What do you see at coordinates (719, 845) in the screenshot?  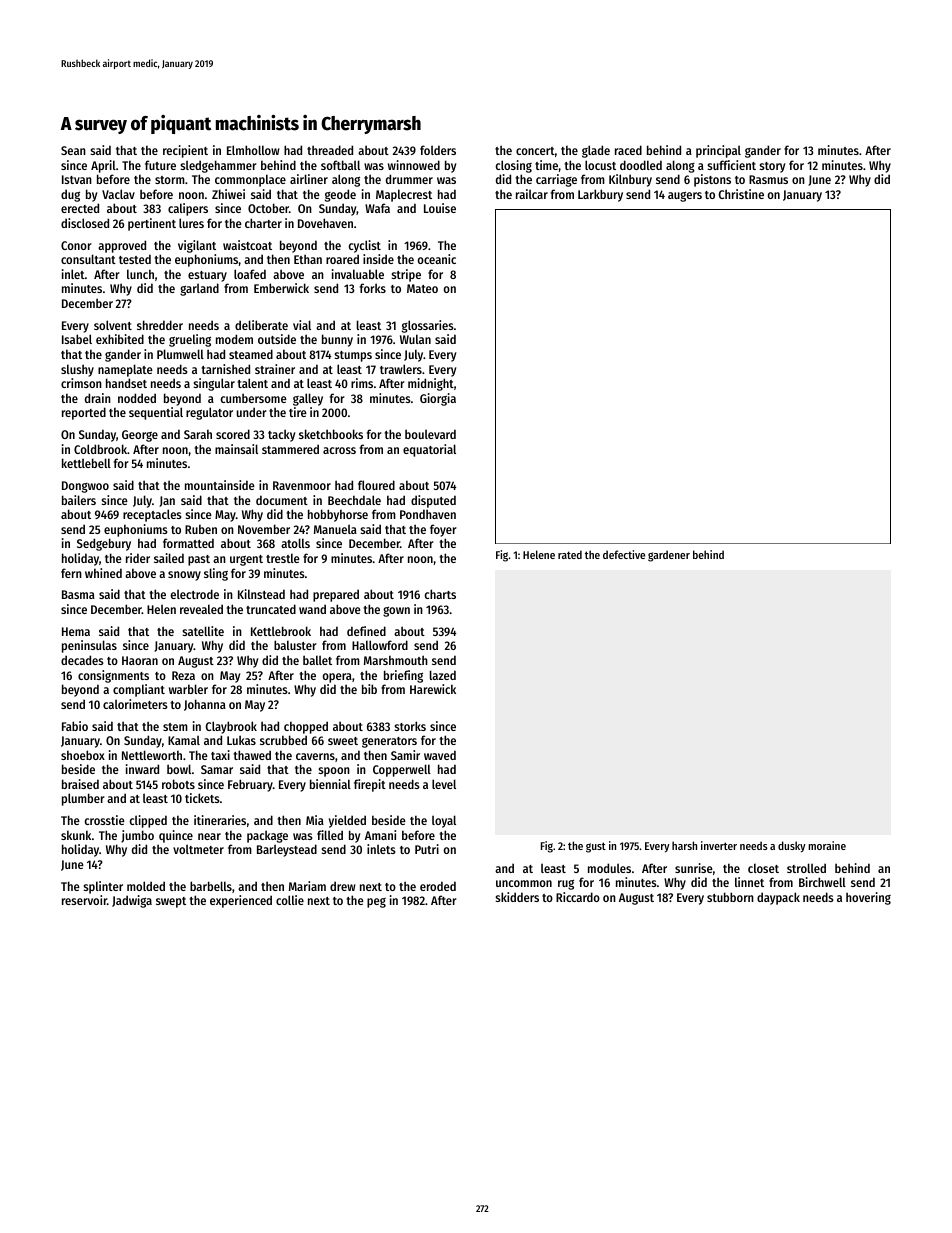 I see `inverter` at bounding box center [719, 845].
